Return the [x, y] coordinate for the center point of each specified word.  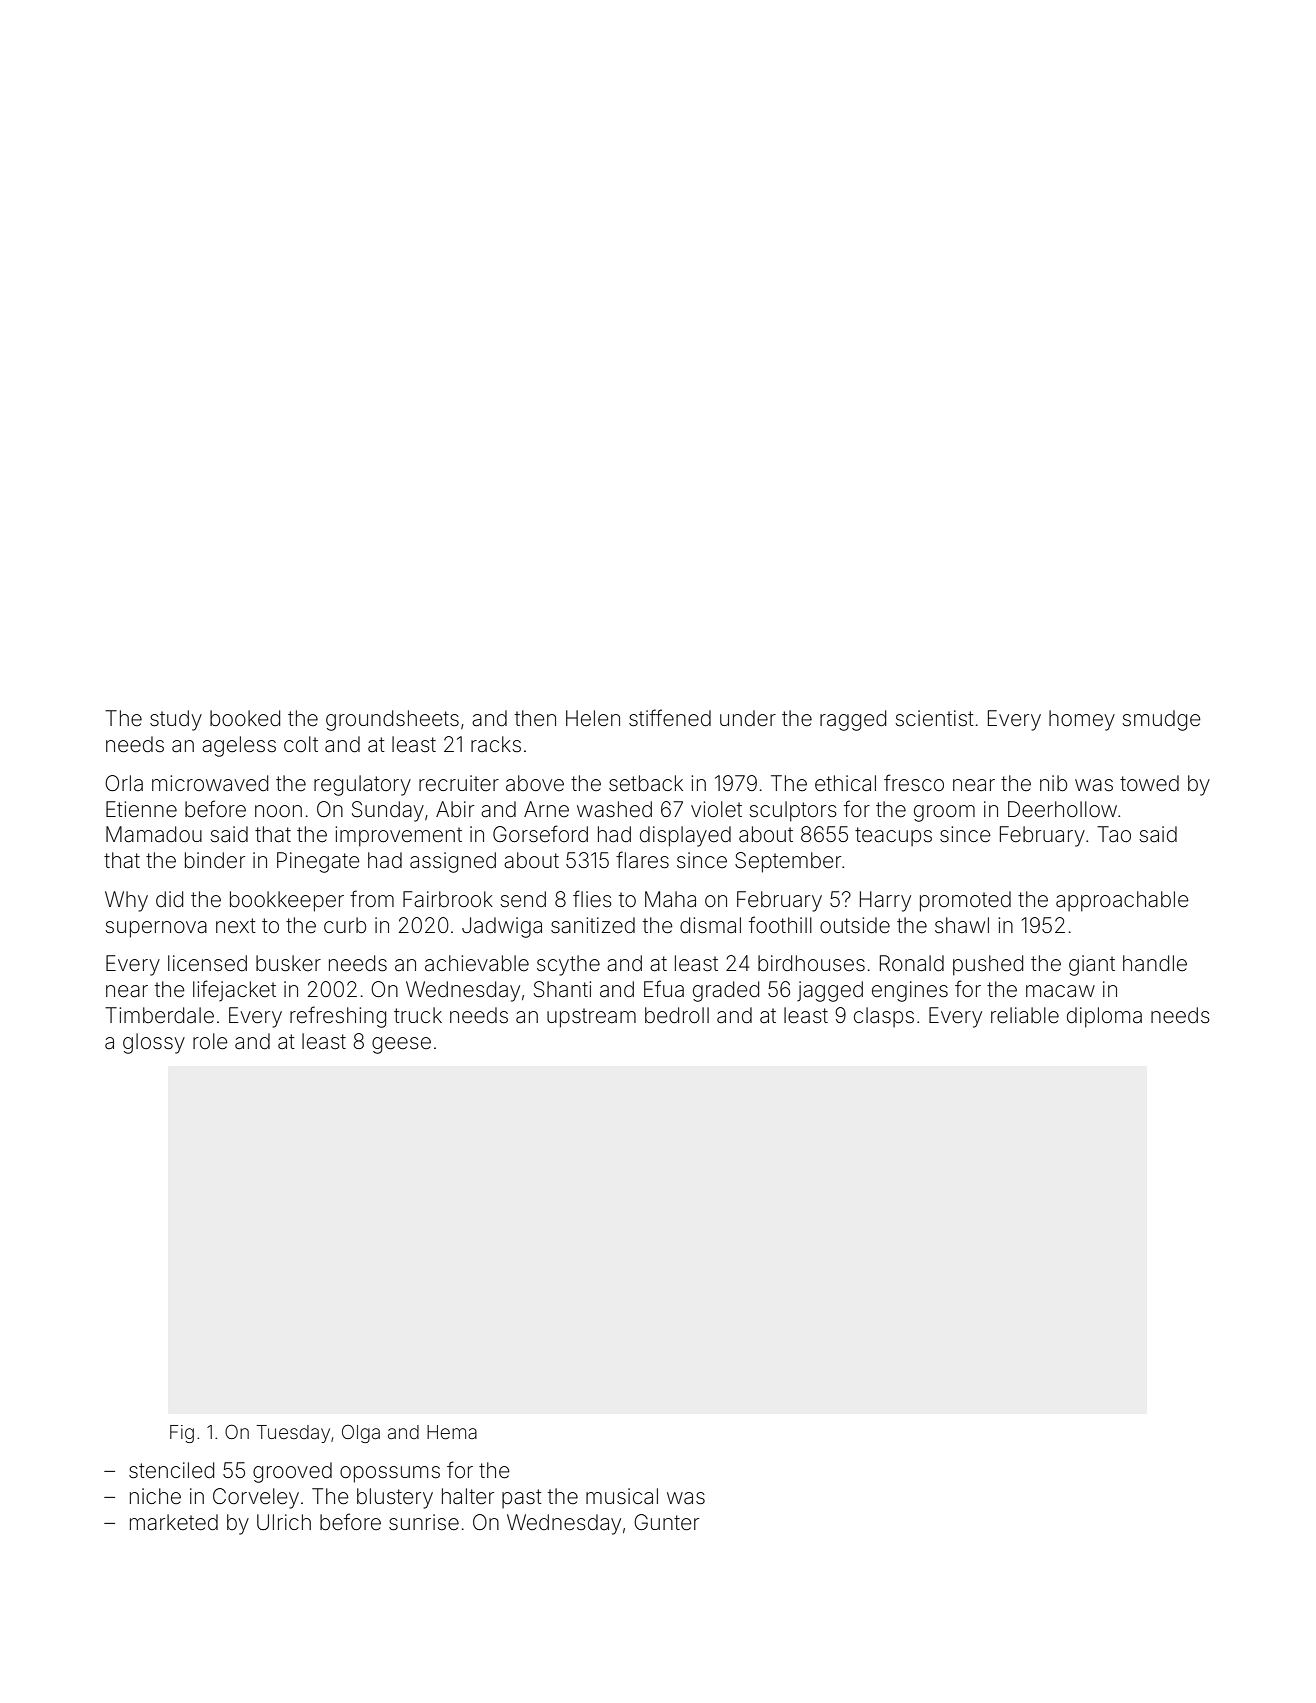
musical [622, 1496]
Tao [1114, 834]
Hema [452, 1432]
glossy [154, 1043]
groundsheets [392, 720]
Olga [361, 1433]
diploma [1104, 1017]
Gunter [666, 1522]
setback [646, 783]
